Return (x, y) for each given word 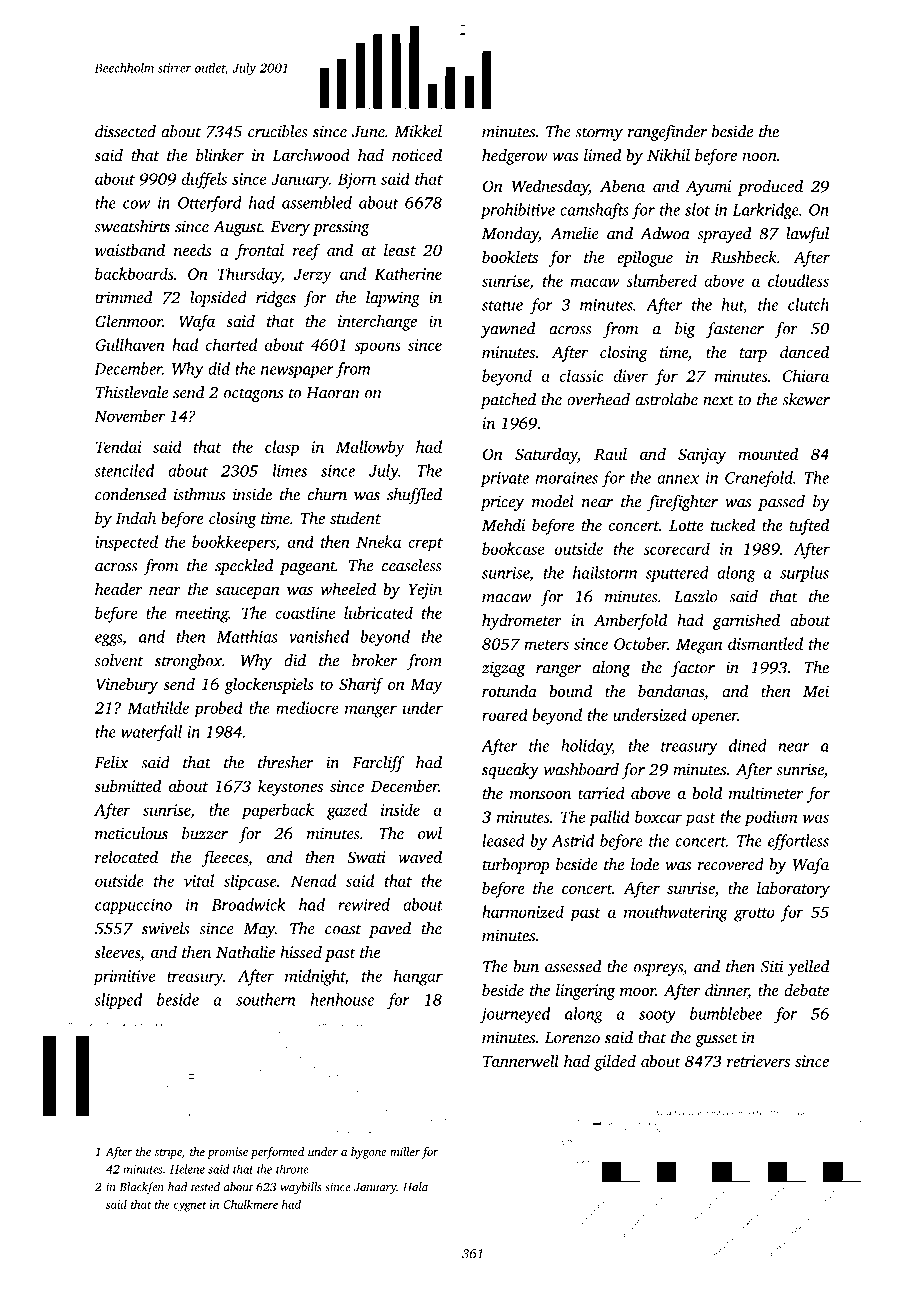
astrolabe (666, 399)
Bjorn (357, 181)
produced (770, 187)
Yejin (425, 591)
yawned (508, 330)
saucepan (247, 593)
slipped (118, 1001)
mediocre (307, 707)
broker (374, 660)
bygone (369, 1153)
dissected (125, 131)
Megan (699, 646)
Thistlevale (132, 392)
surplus (804, 574)
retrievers (758, 1061)
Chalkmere (250, 1204)
